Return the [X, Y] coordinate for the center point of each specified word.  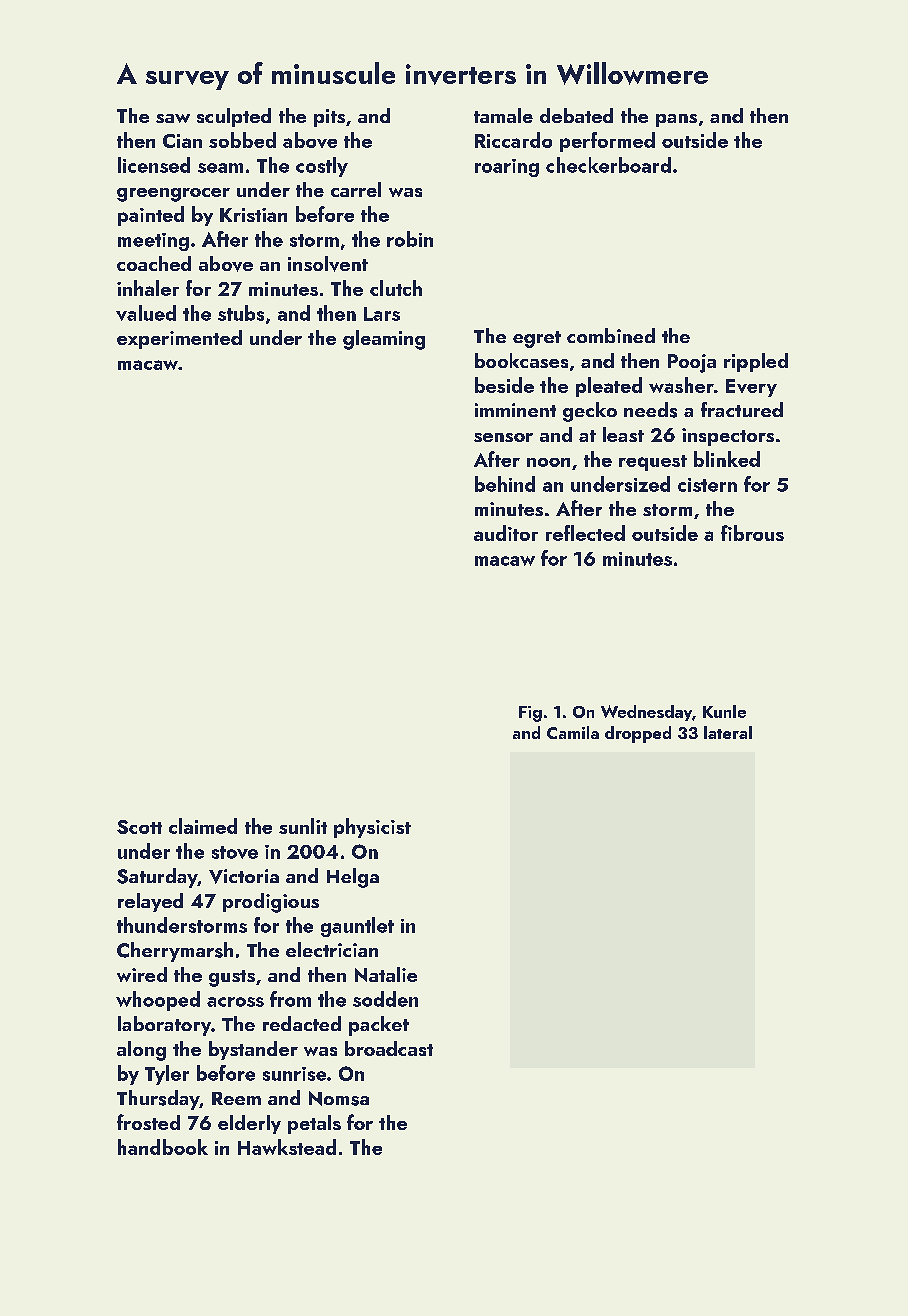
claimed [203, 826]
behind [505, 484]
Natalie [386, 974]
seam [220, 168]
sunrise [294, 1074]
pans [676, 120]
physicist [372, 828]
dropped [638, 734]
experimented [179, 339]
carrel [356, 189]
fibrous [752, 533]
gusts [232, 978]
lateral [728, 732]
